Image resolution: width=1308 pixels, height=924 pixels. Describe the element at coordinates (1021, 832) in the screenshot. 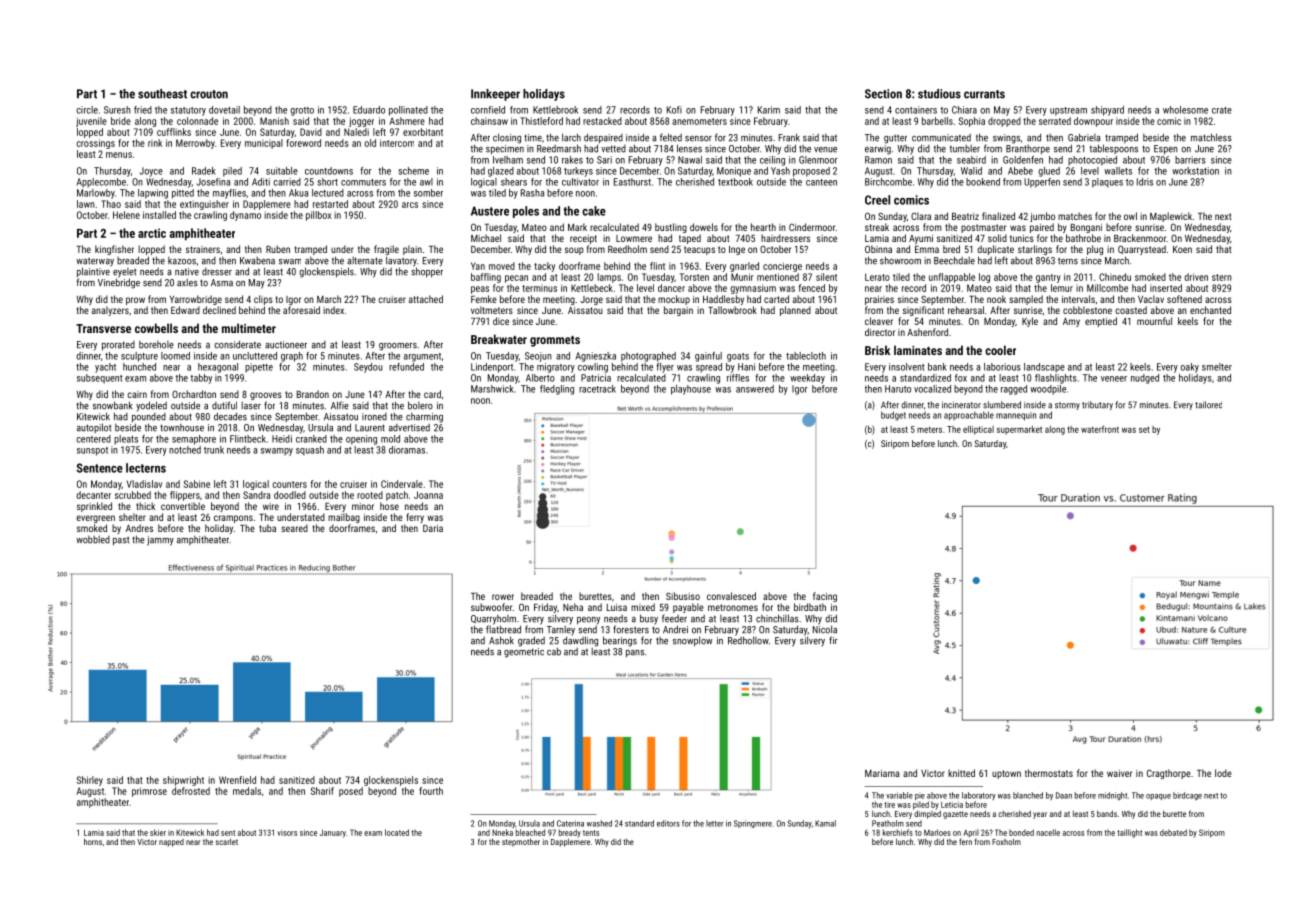

I see `bonded` at that location.
